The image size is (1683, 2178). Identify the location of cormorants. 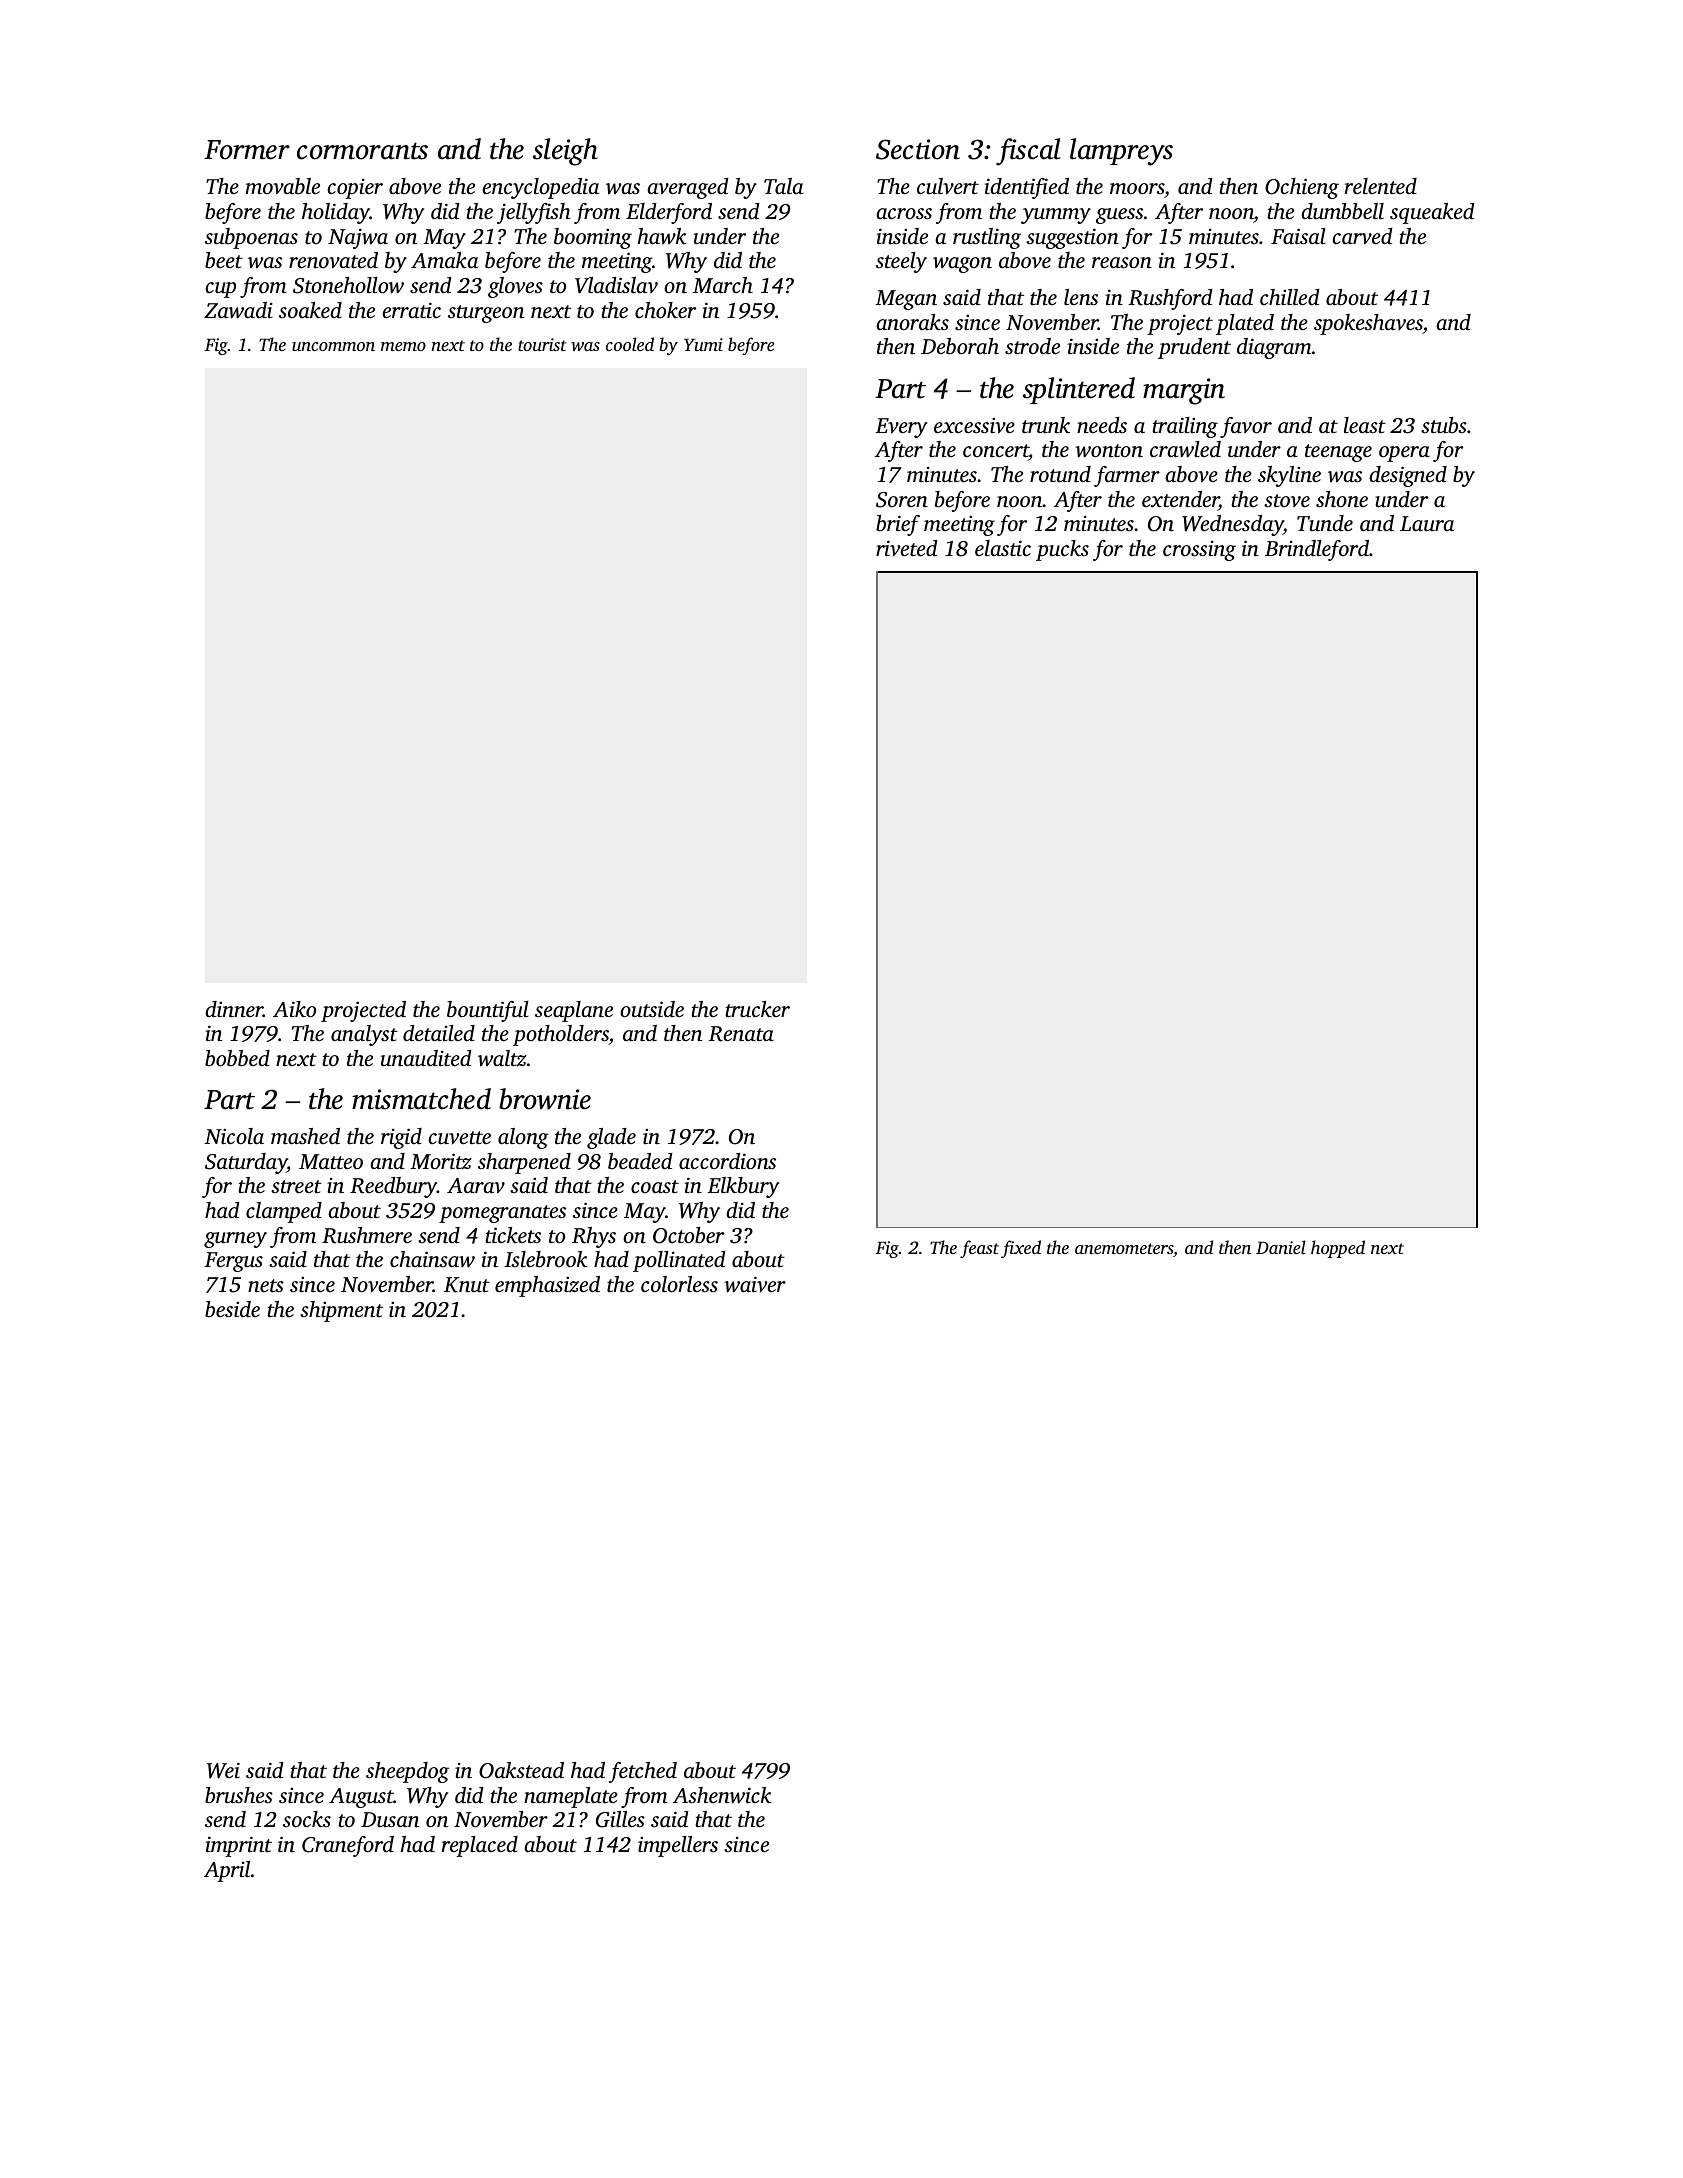
(362, 151).
